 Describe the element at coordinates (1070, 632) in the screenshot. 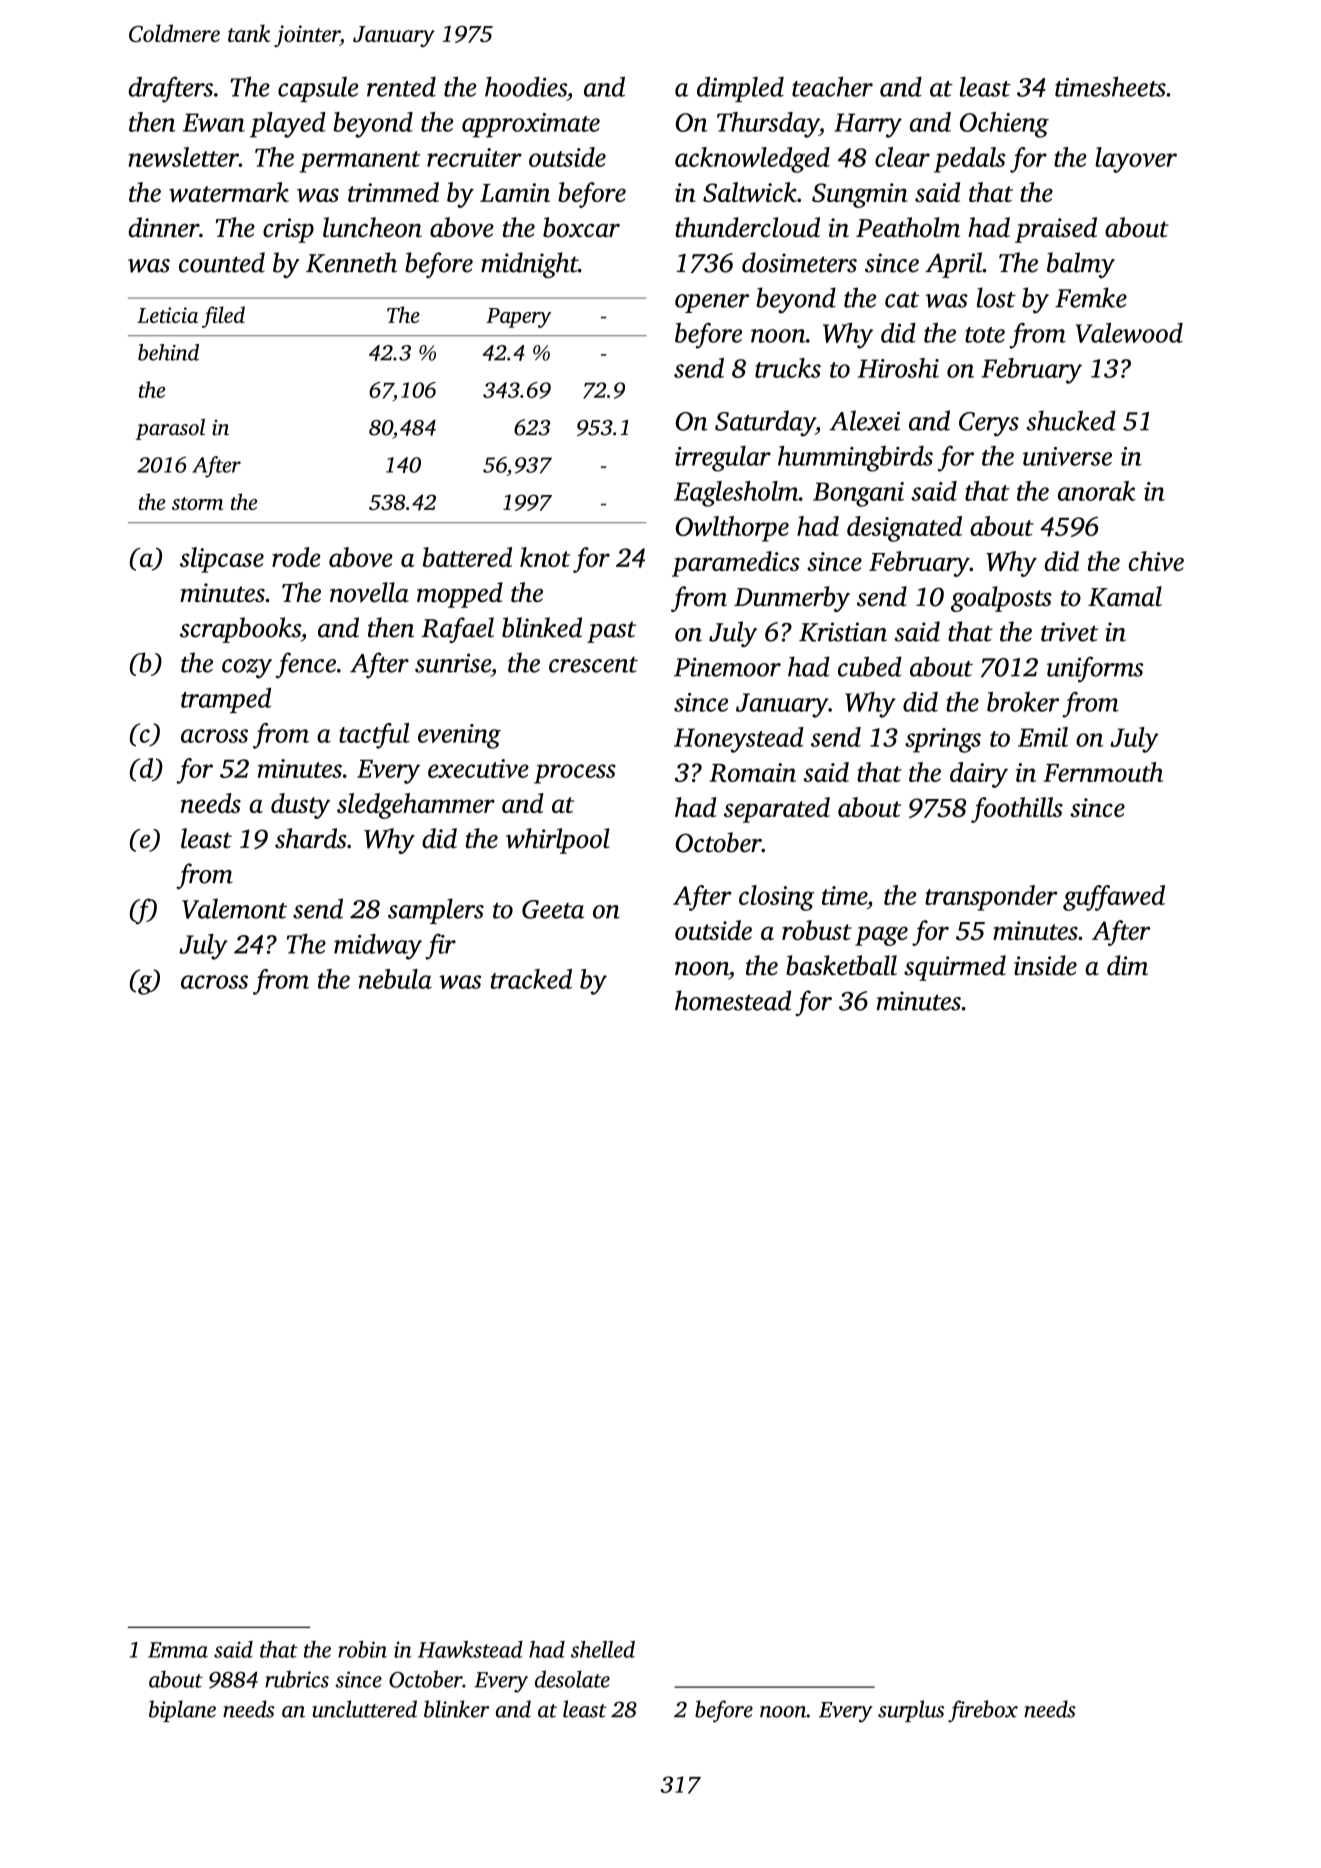

I see `trivet` at that location.
